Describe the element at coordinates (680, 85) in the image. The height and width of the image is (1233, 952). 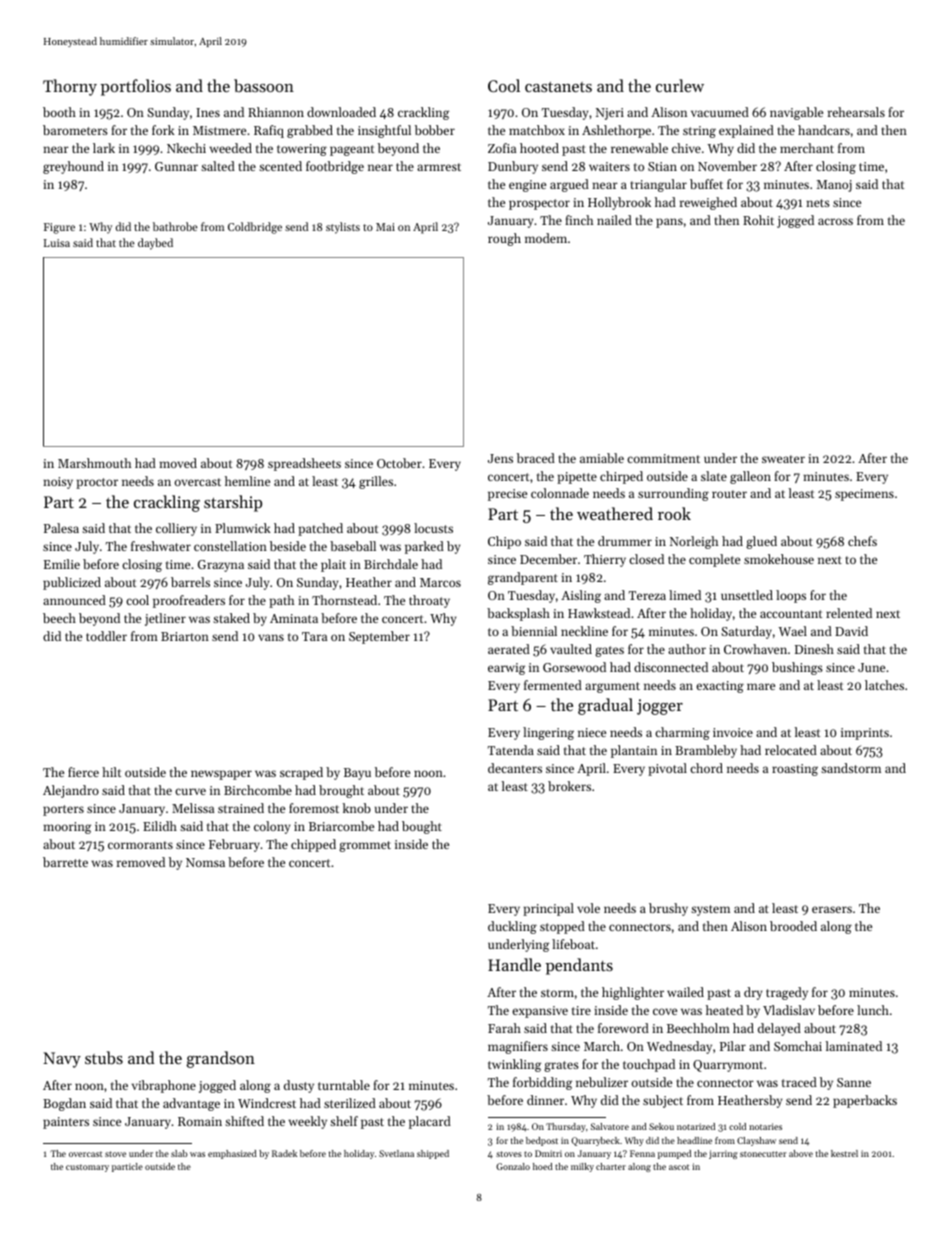
I see `curlew` at that location.
